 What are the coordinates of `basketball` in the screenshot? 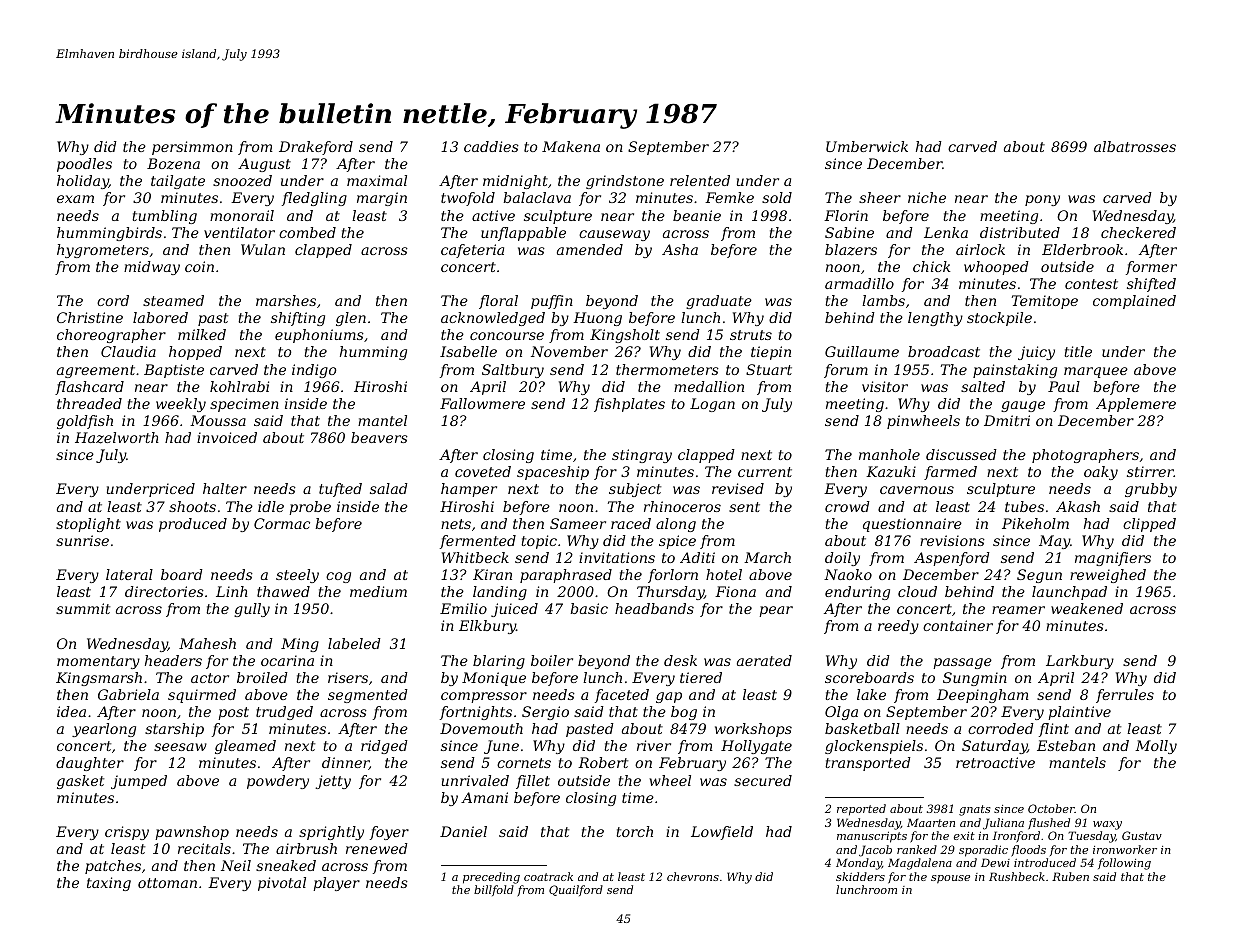 It's located at (862, 728).
